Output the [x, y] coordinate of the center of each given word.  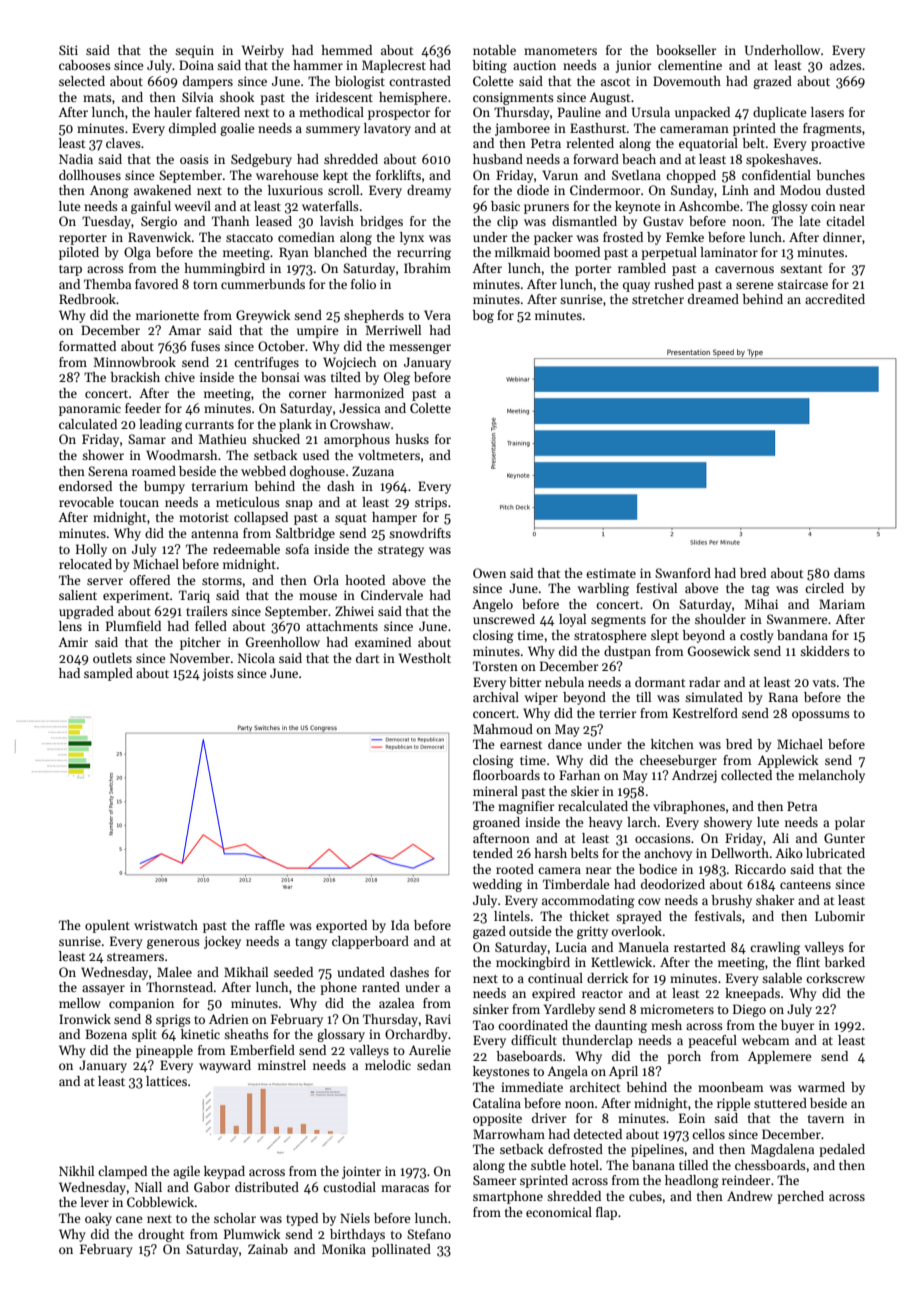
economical [559, 1212]
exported [341, 926]
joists [218, 674]
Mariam [842, 604]
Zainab [268, 1249]
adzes [846, 65]
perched [800, 1197]
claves [123, 143]
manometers [560, 51]
